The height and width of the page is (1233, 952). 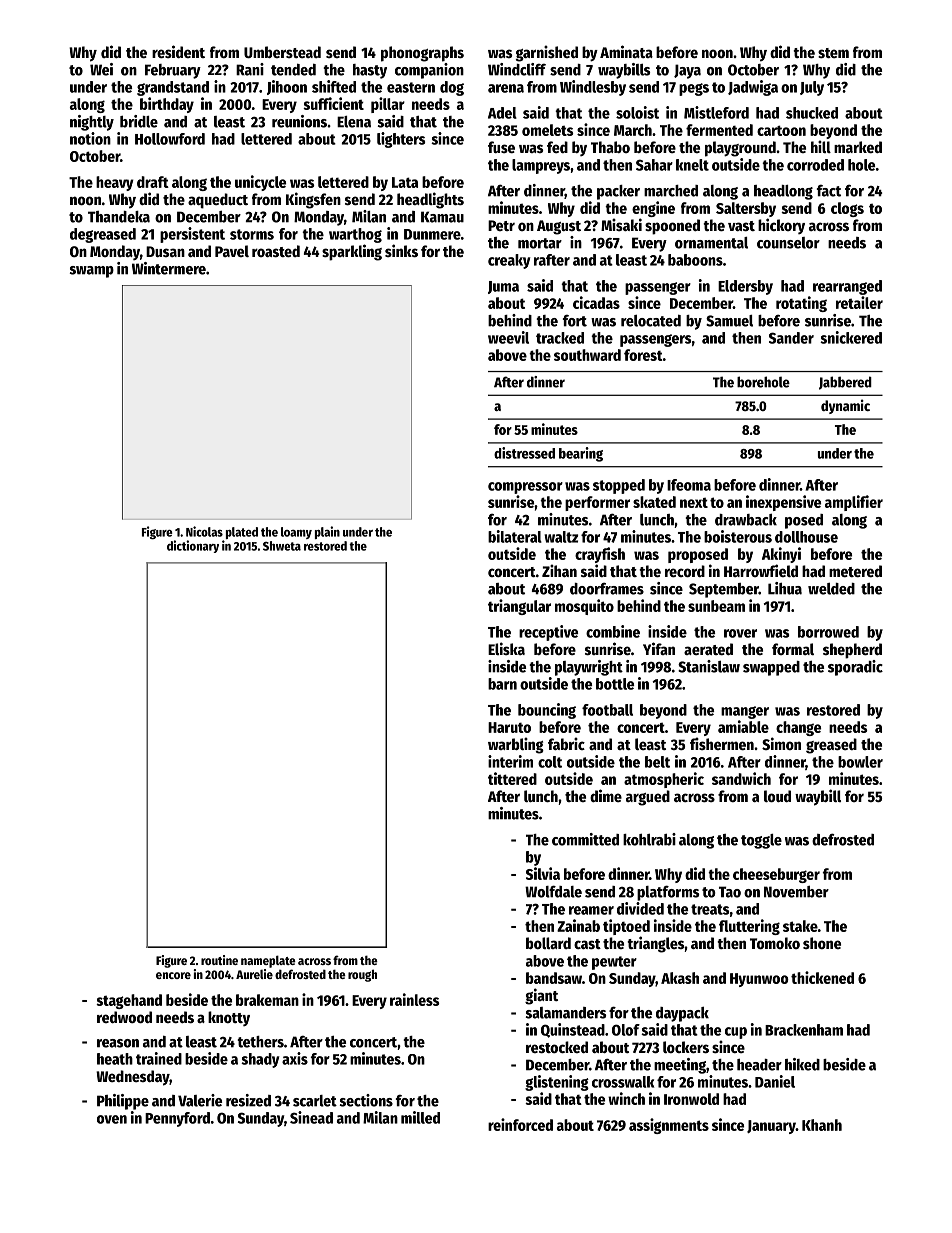 What do you see at coordinates (512, 778) in the page?
I see `tittered` at bounding box center [512, 778].
